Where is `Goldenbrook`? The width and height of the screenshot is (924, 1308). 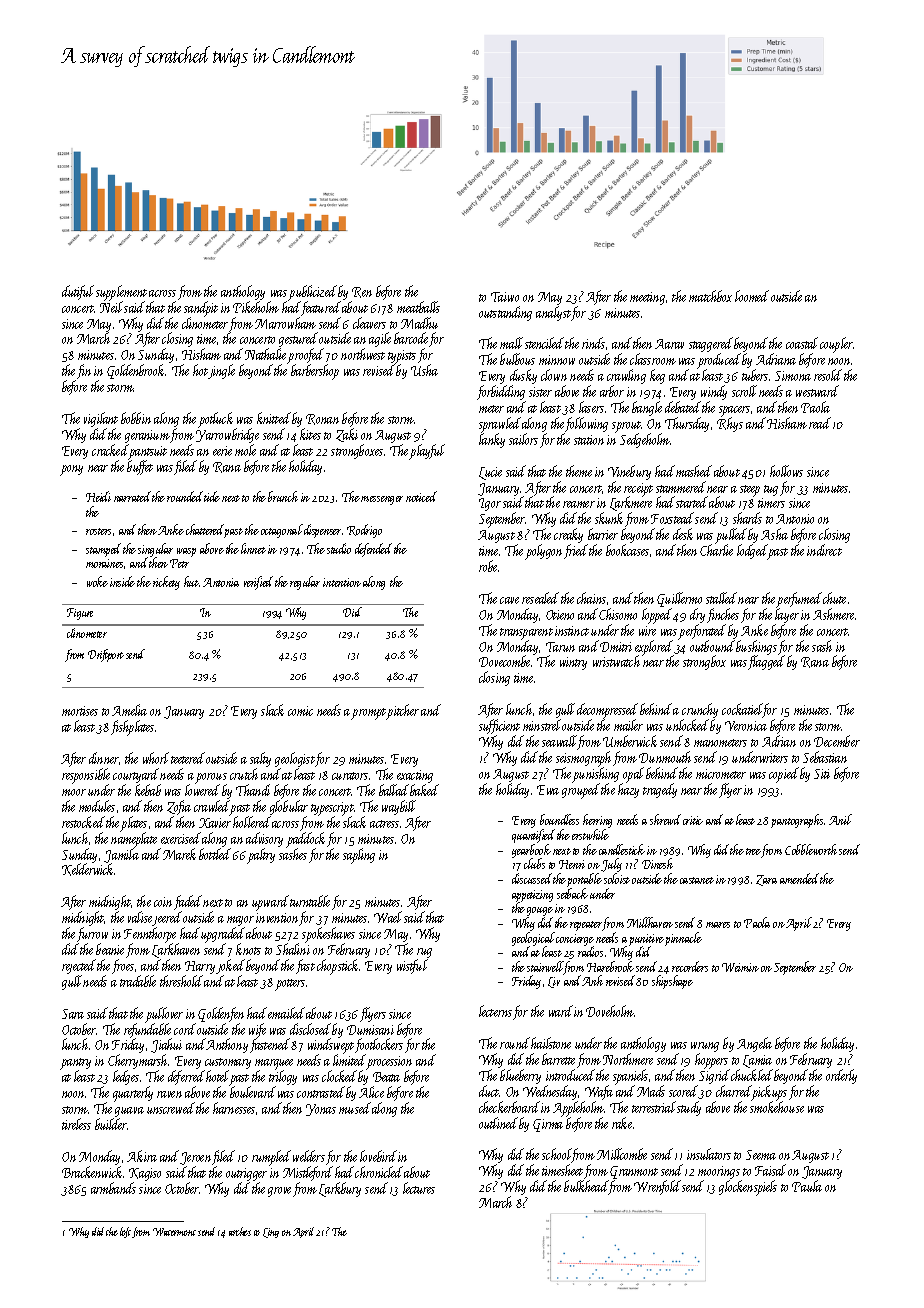 Goldenbrook is located at coordinates (136, 371).
